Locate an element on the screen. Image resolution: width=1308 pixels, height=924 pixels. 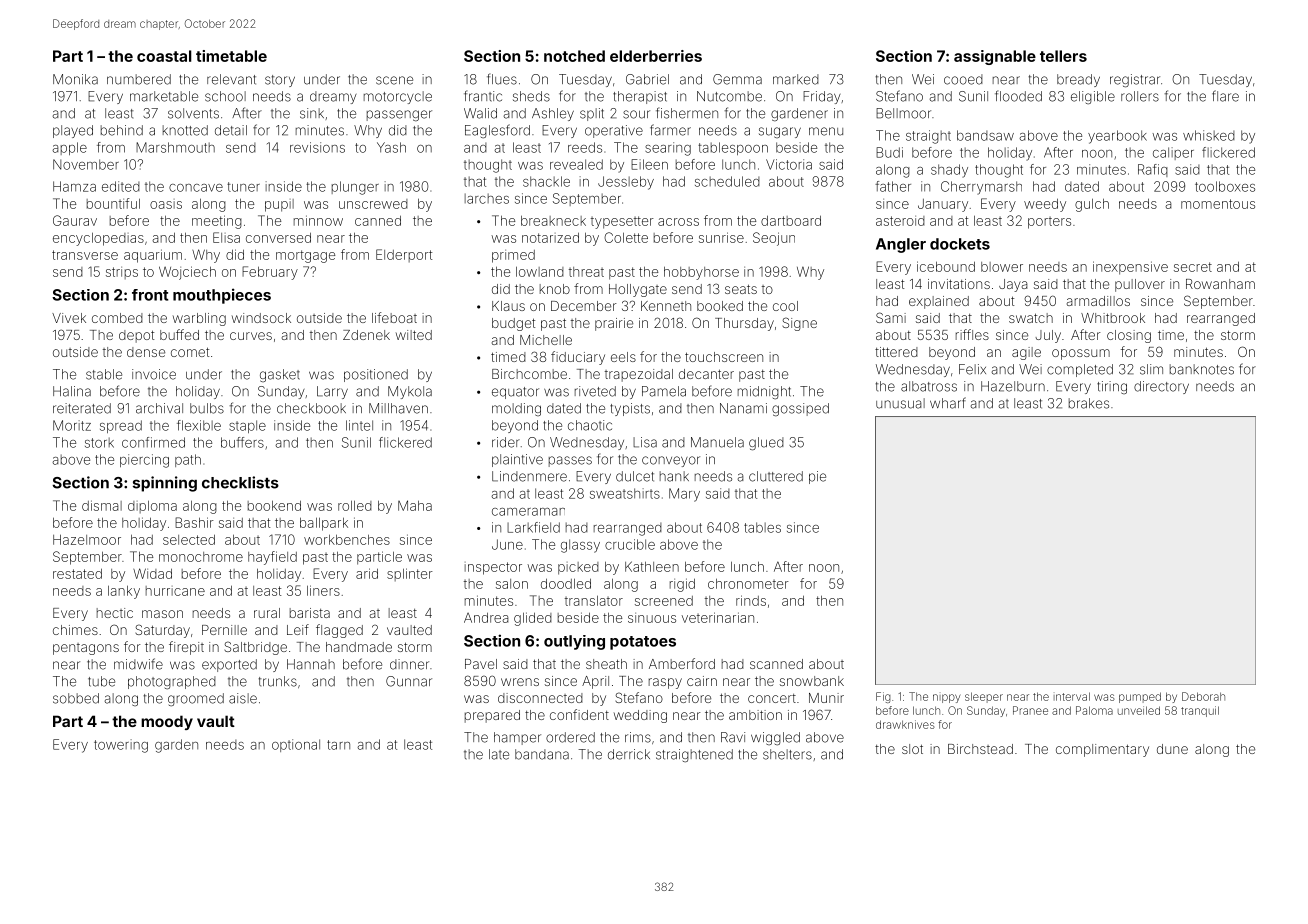
Elderport is located at coordinates (404, 255).
